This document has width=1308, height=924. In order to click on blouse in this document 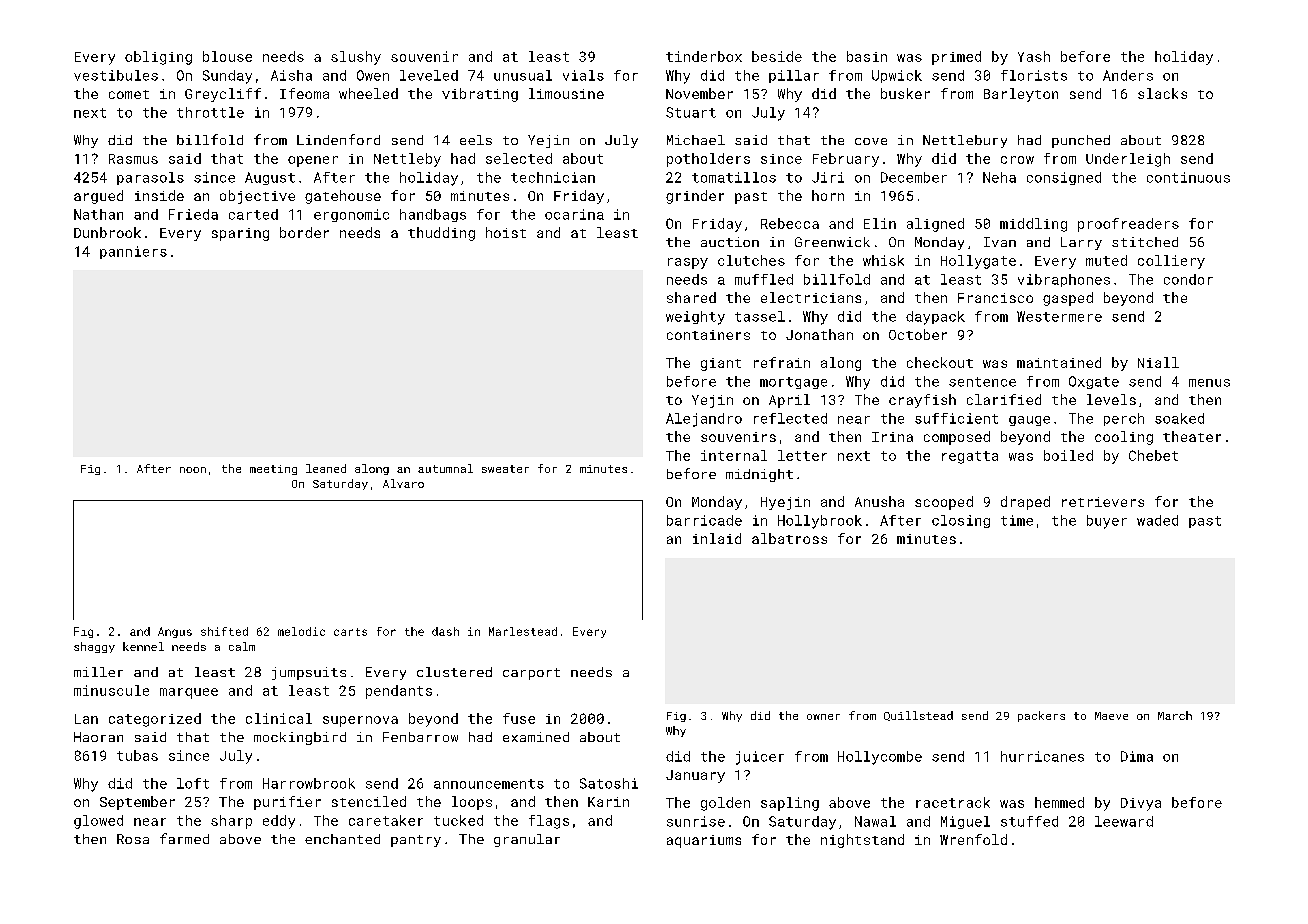, I will do `click(227, 56)`.
